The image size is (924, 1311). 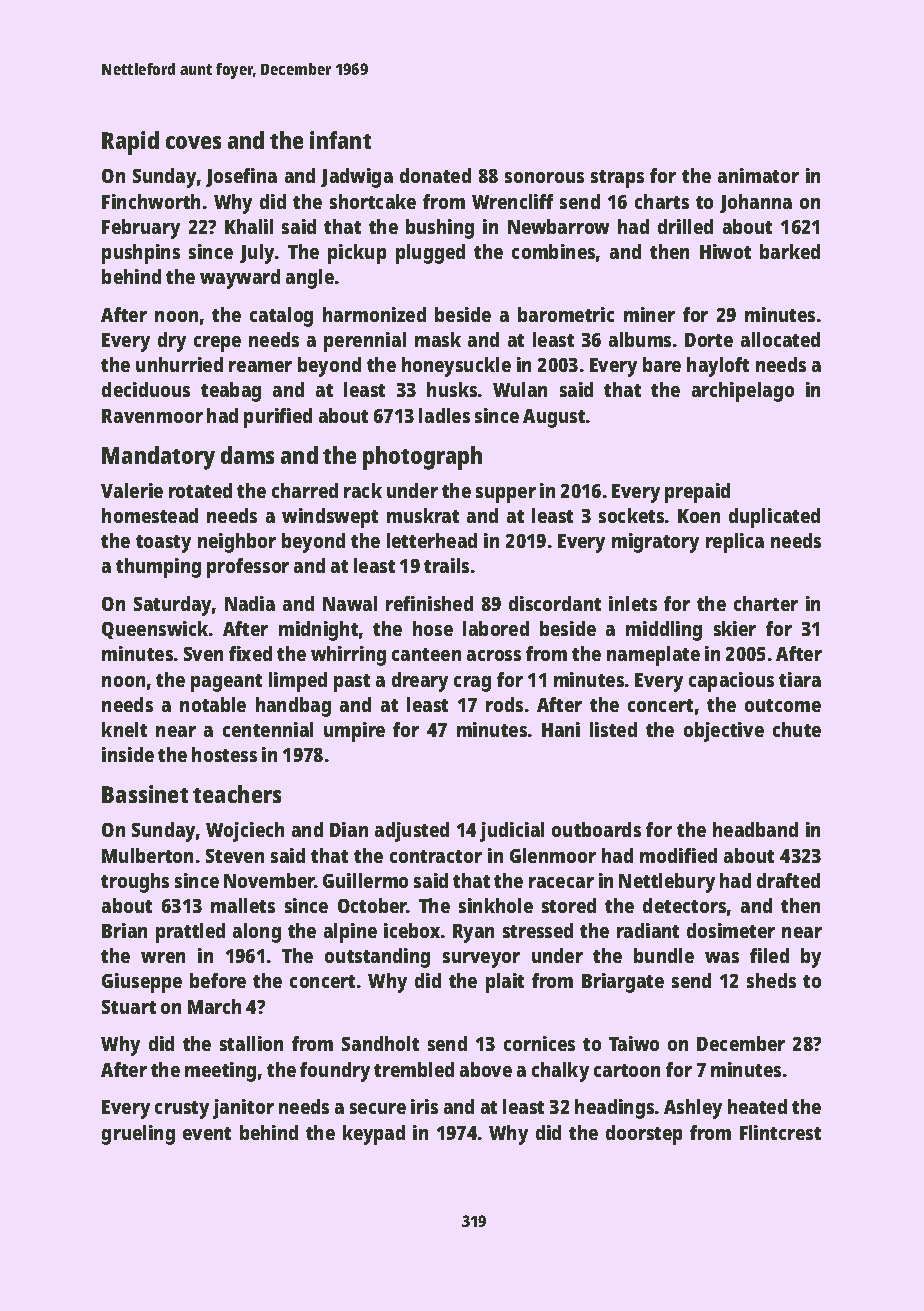 I want to click on Mulberton, so click(x=147, y=855).
